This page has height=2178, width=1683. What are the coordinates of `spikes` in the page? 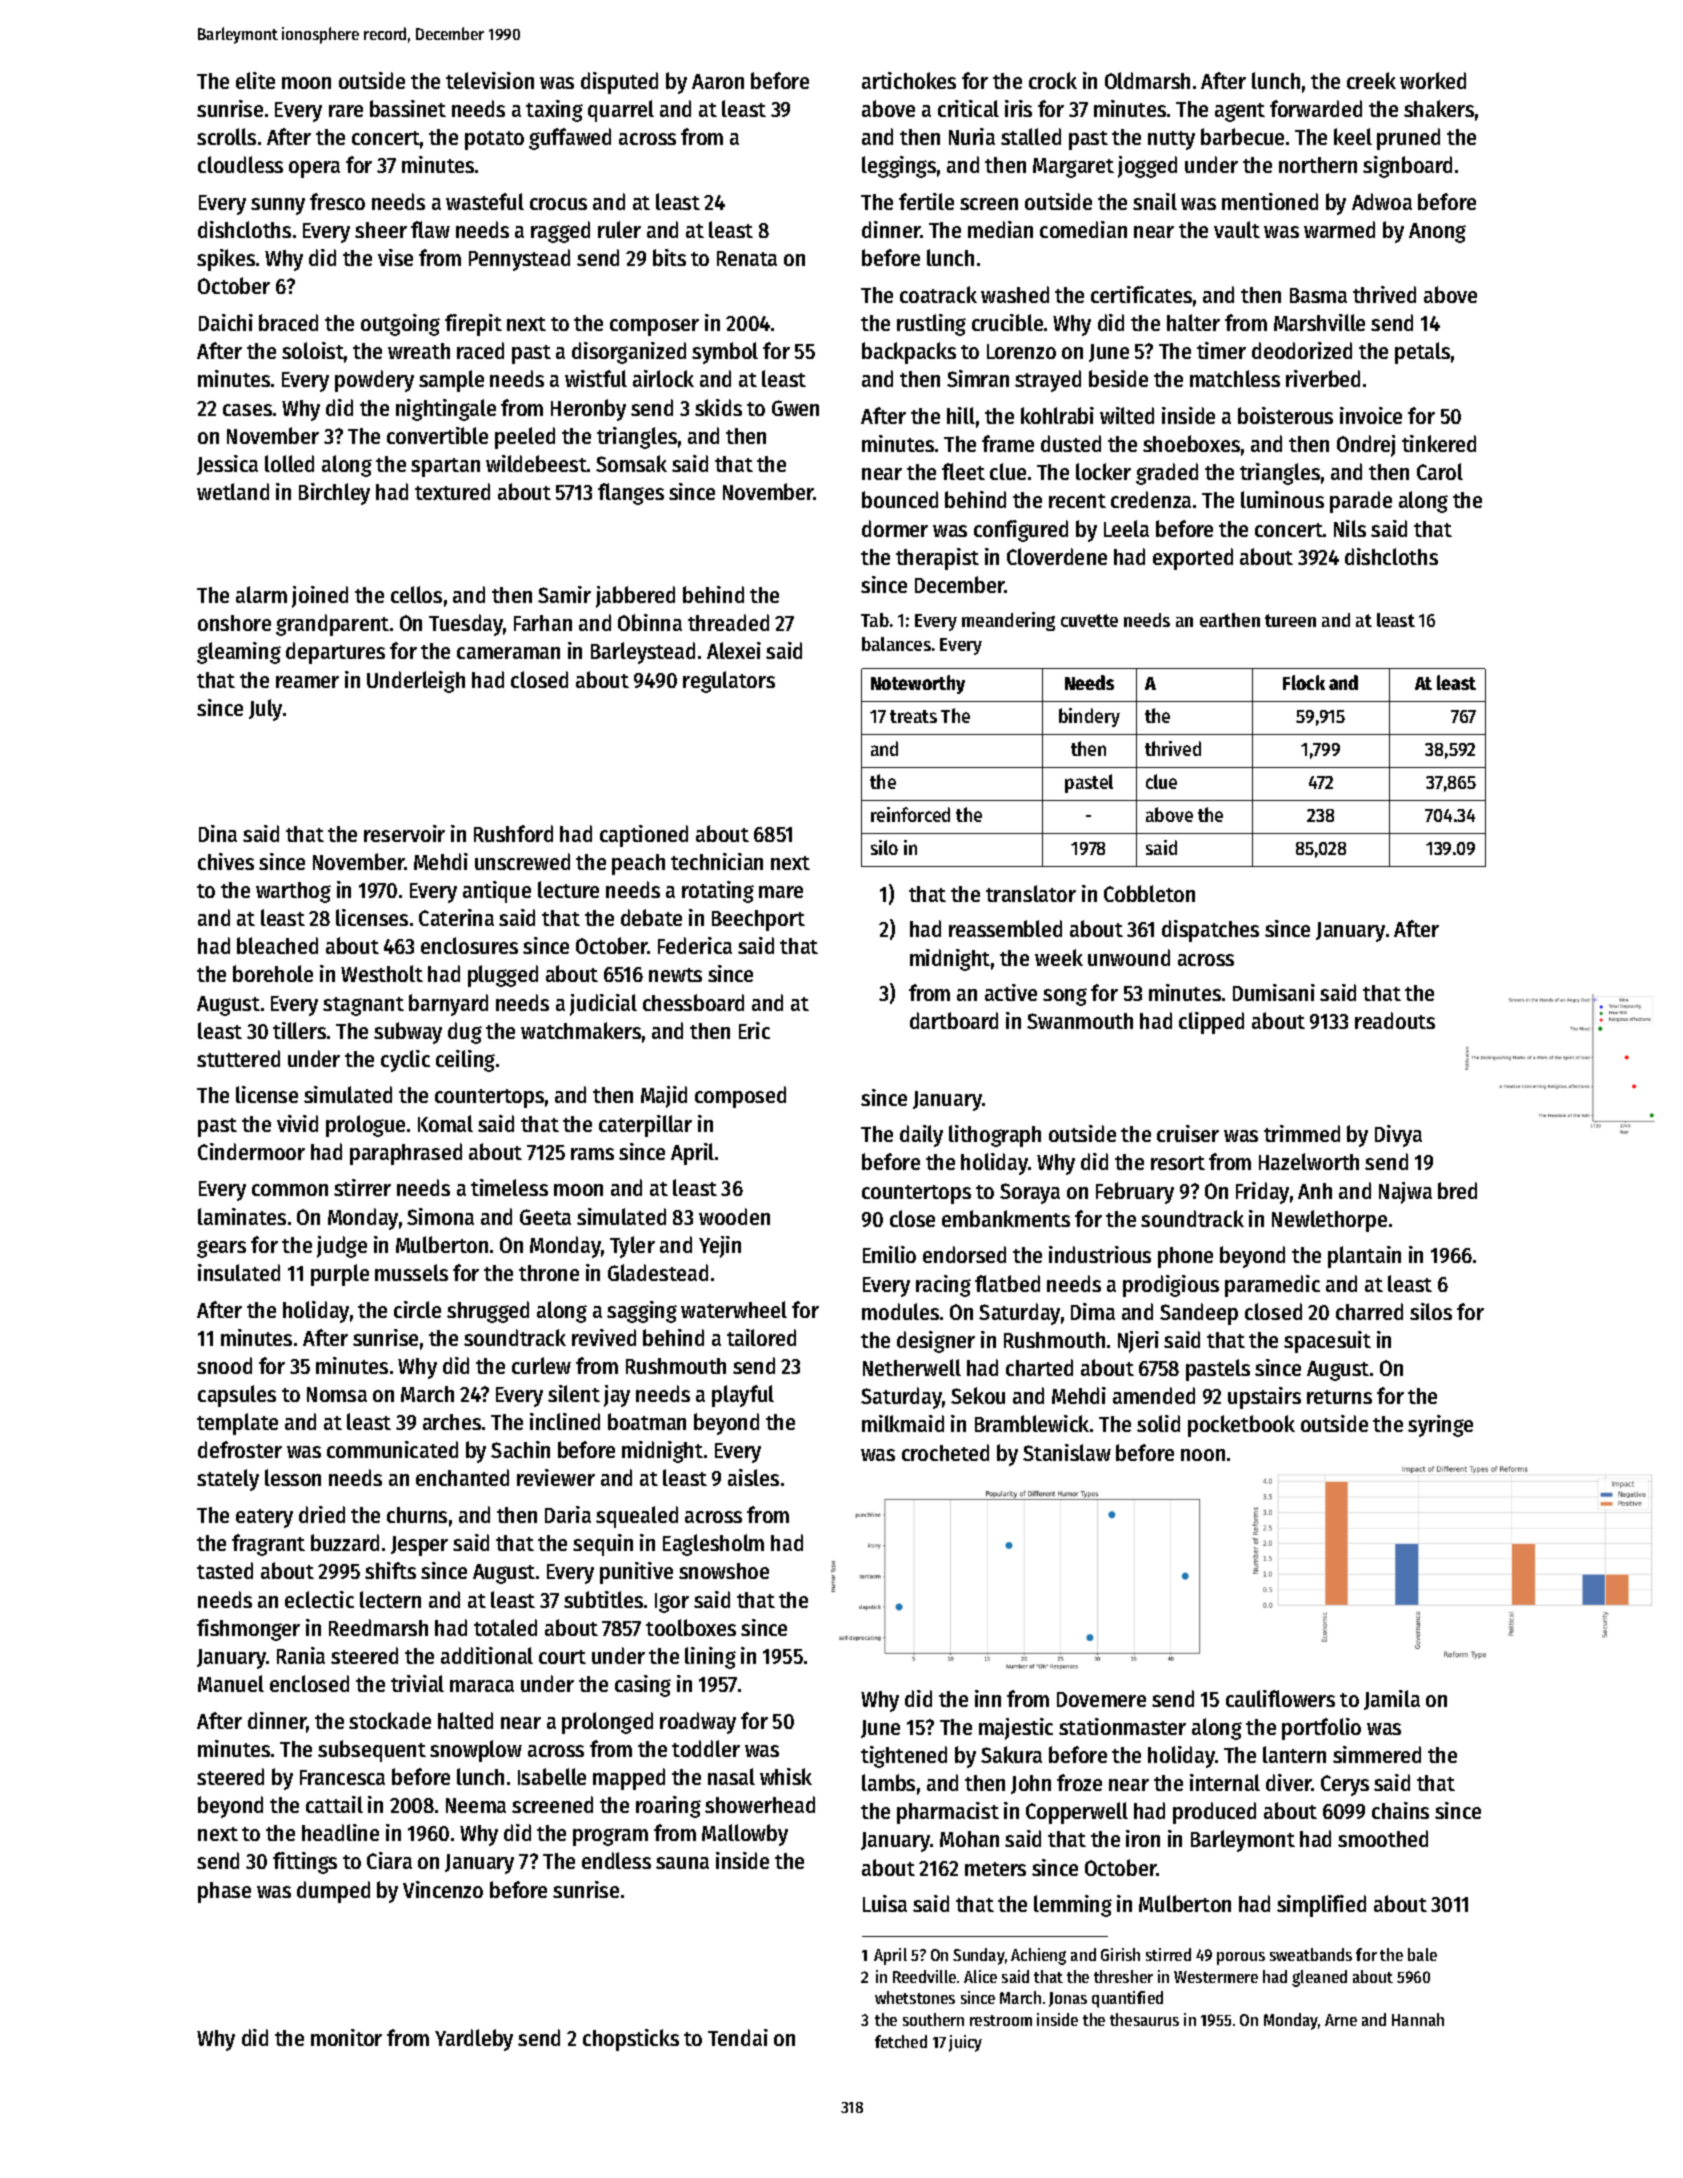 It's located at (226, 260).
